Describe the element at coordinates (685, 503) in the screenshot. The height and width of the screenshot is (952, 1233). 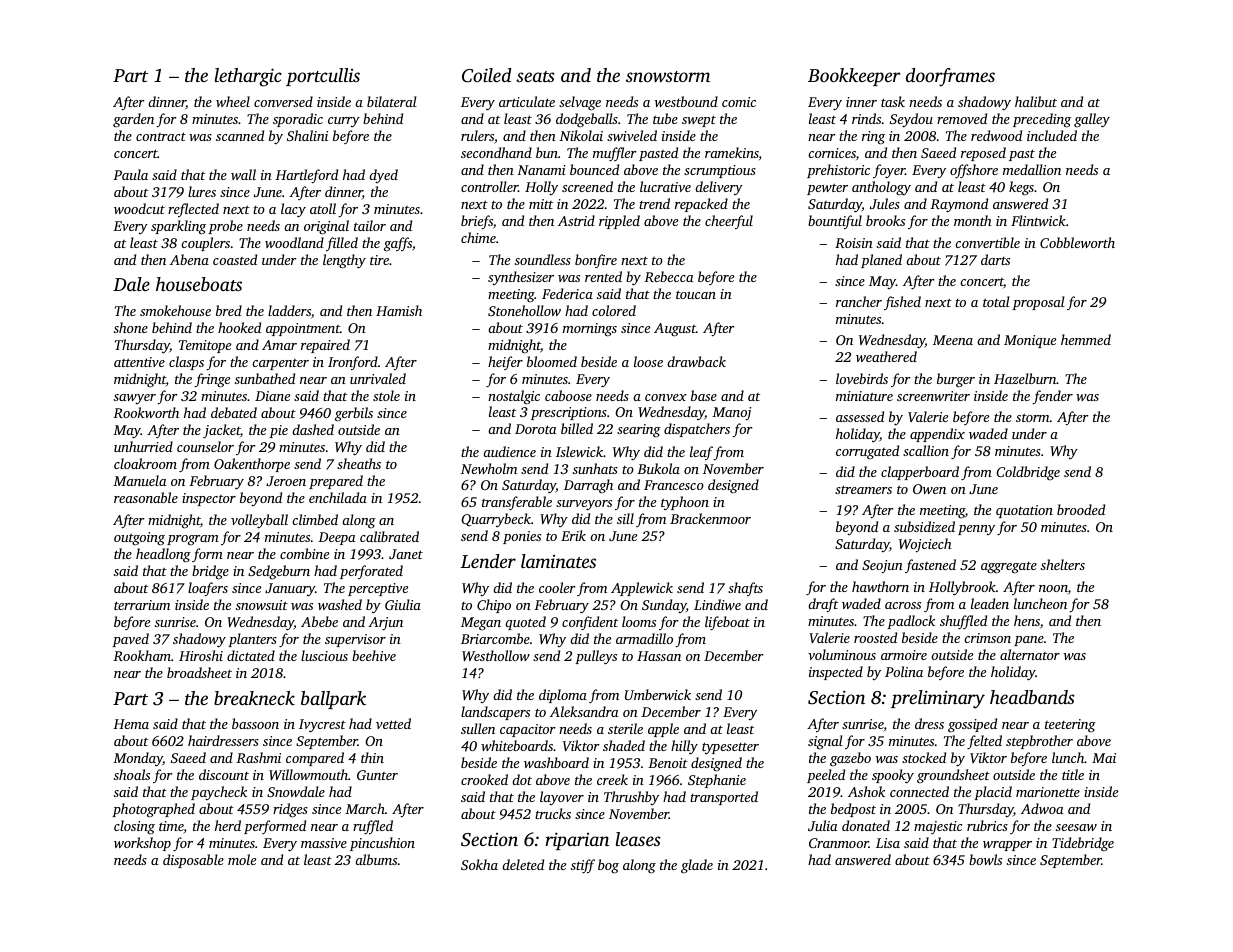
I see `typhoon` at that location.
